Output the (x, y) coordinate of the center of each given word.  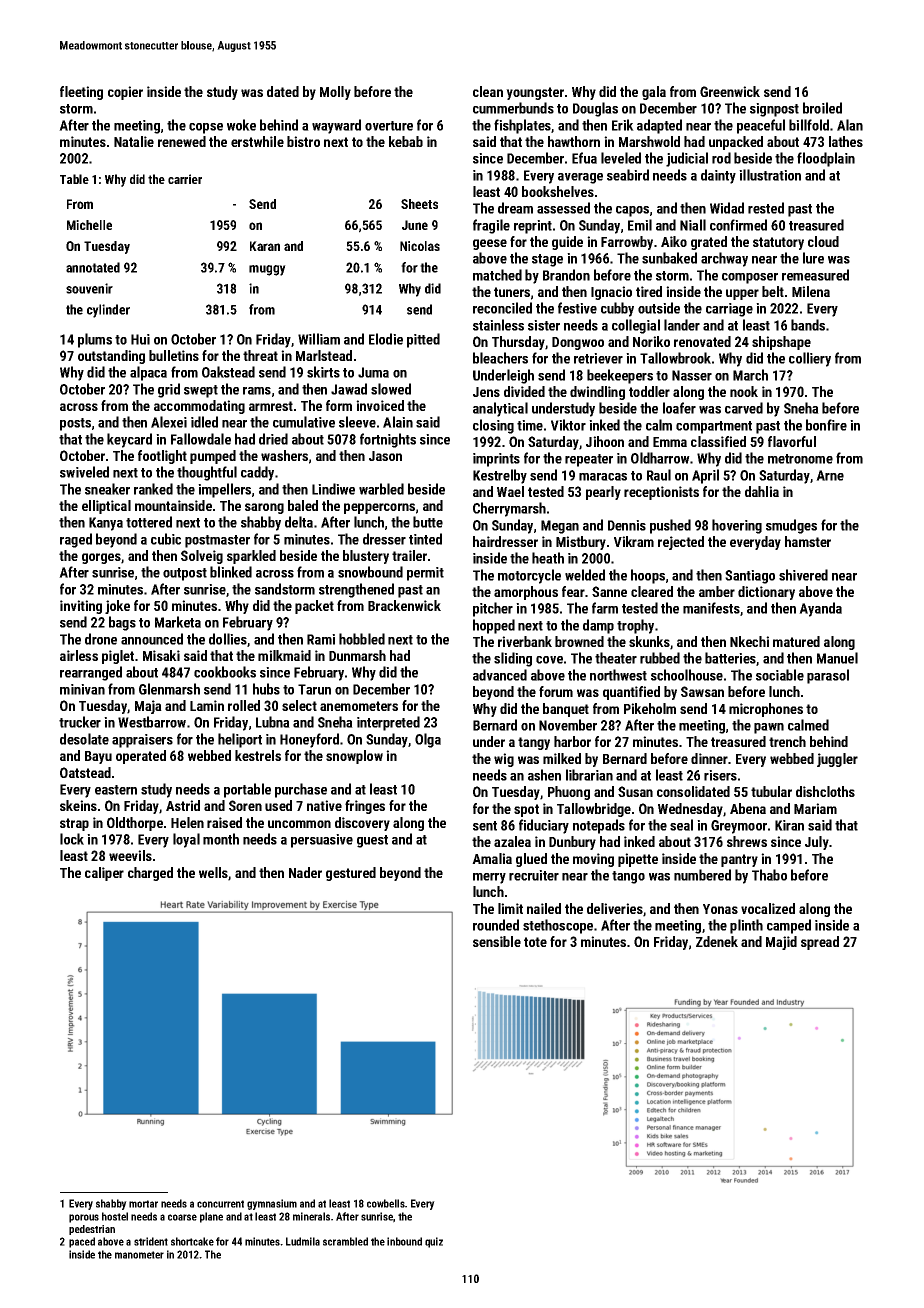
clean (488, 91)
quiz (434, 1242)
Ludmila (303, 1241)
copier (125, 93)
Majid (781, 943)
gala (654, 93)
